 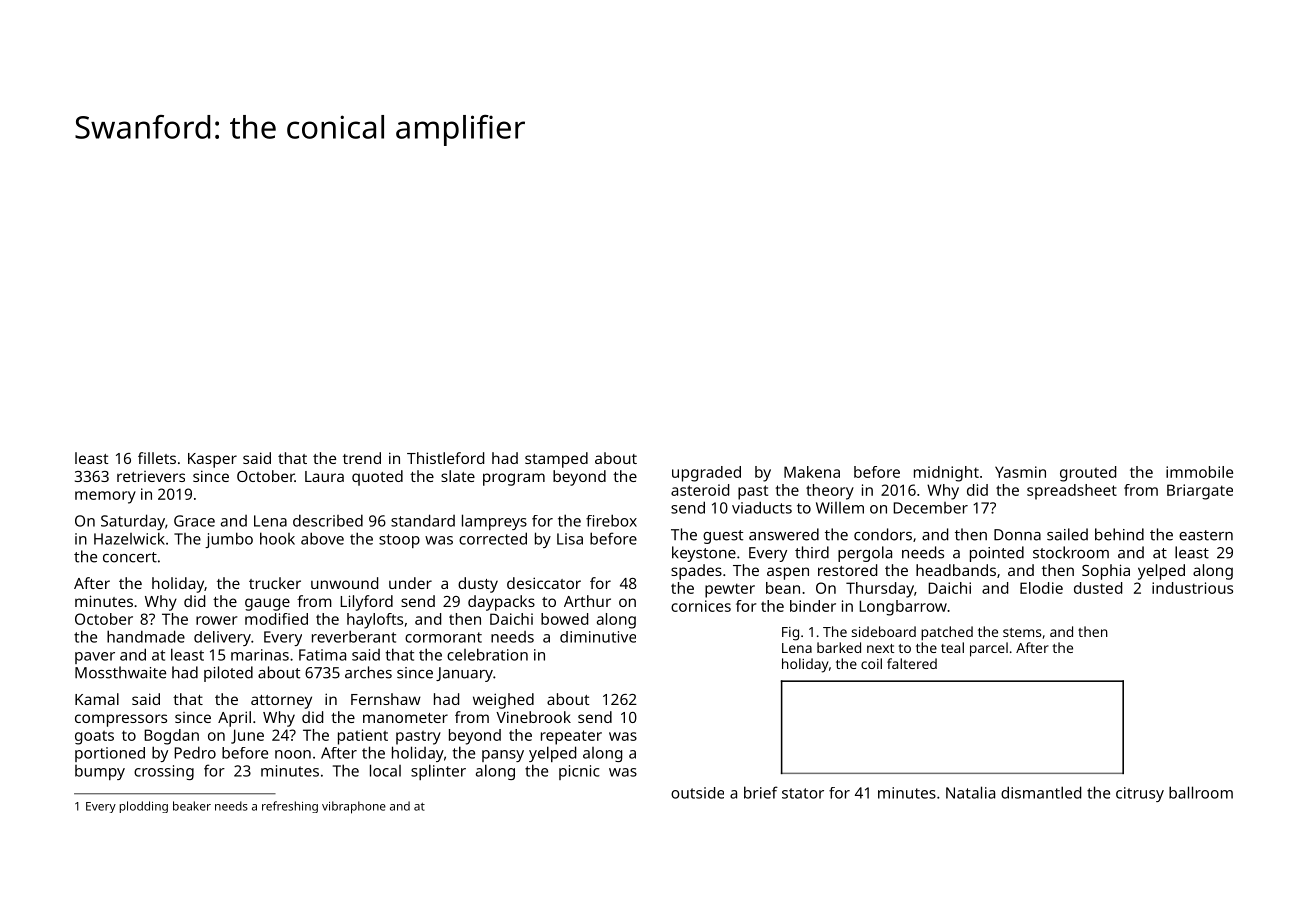 I want to click on portioned, so click(x=110, y=754).
